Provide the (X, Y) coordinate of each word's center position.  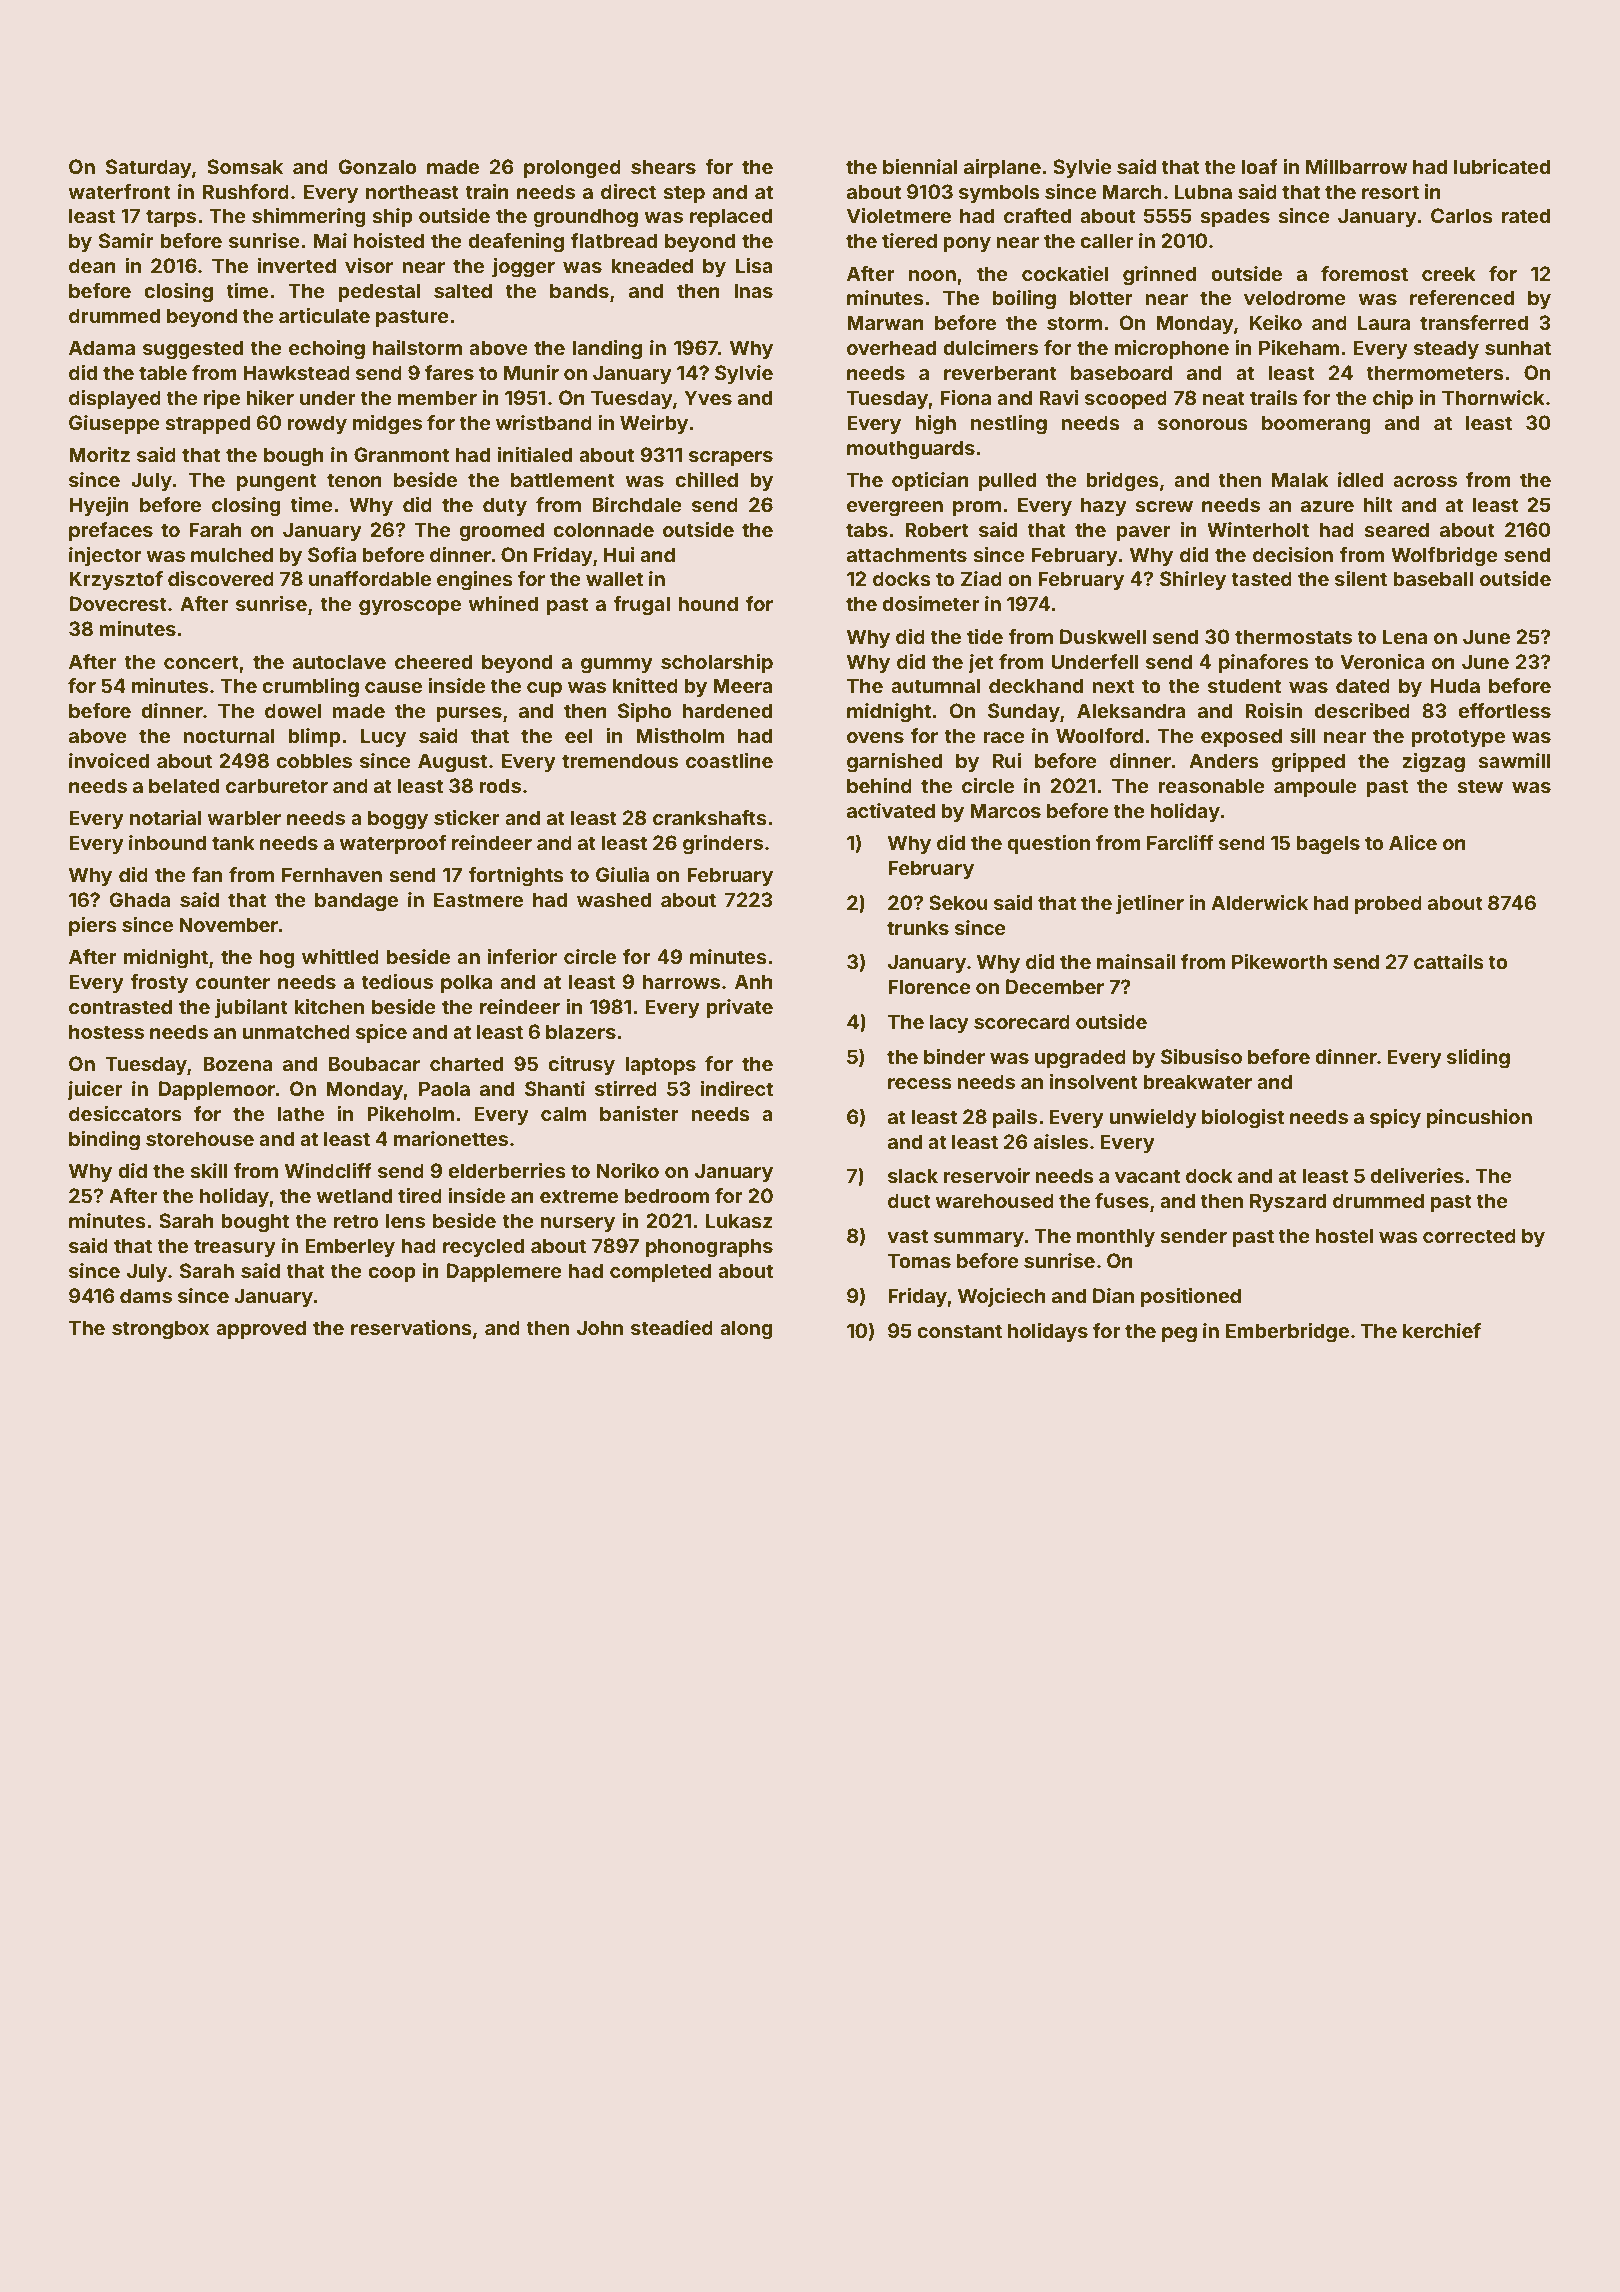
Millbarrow (1357, 166)
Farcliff (1180, 842)
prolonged (572, 169)
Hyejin (99, 506)
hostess (106, 1031)
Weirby (654, 424)
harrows (681, 981)
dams (146, 1295)
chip (1393, 399)
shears (663, 166)
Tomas (919, 1260)
